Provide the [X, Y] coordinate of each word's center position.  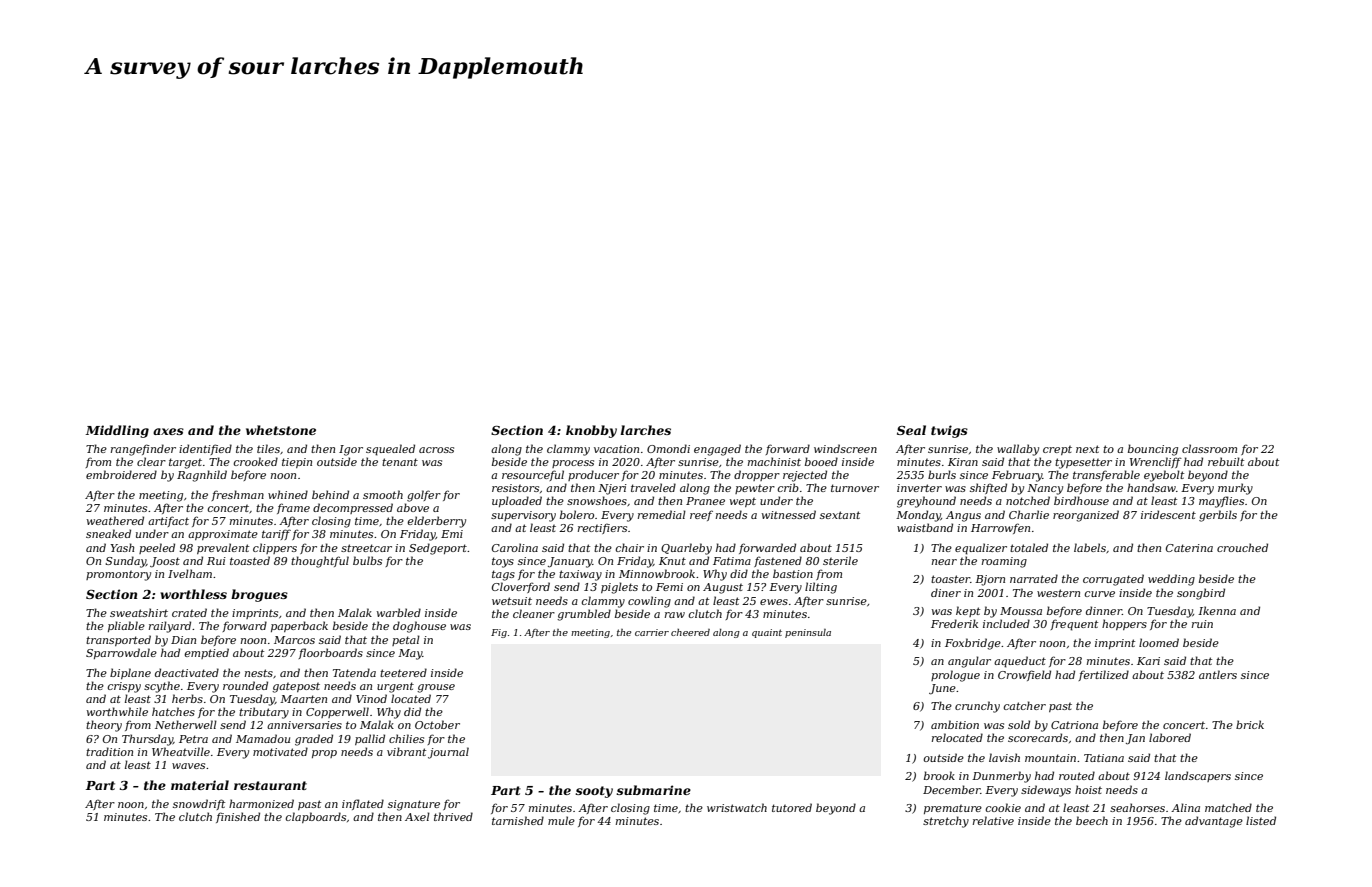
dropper [757, 475]
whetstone [281, 430]
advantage [1214, 822]
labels [1090, 547]
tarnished [518, 820]
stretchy [946, 822]
